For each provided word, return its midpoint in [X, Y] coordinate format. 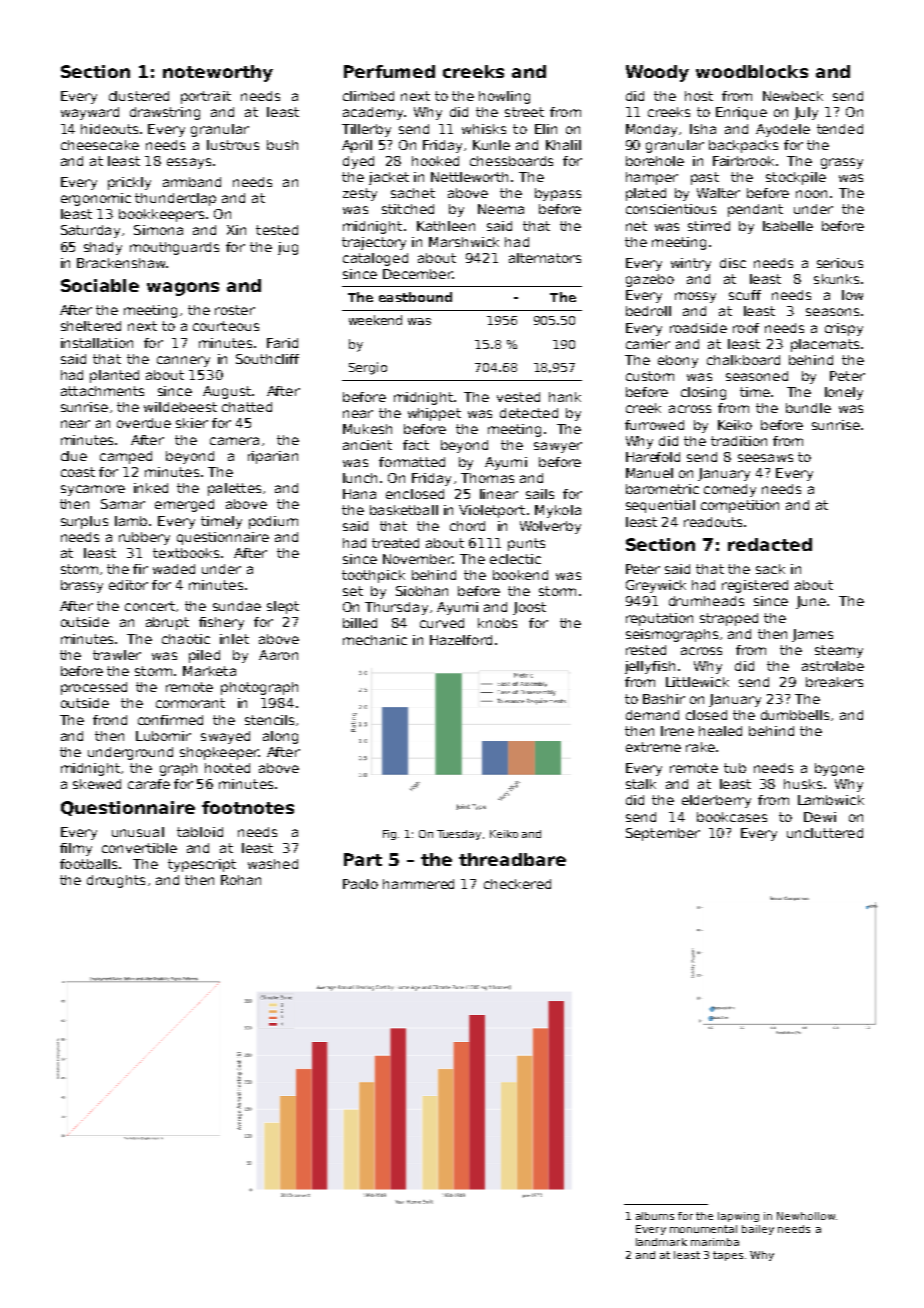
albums [655, 1216]
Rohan [241, 880]
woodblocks [752, 71]
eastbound [415, 297]
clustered [139, 96]
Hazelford [461, 640]
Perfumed [389, 71]
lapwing [738, 1217]
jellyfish [650, 667]
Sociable [100, 285]
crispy [844, 329]
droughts [116, 881]
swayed [225, 737]
